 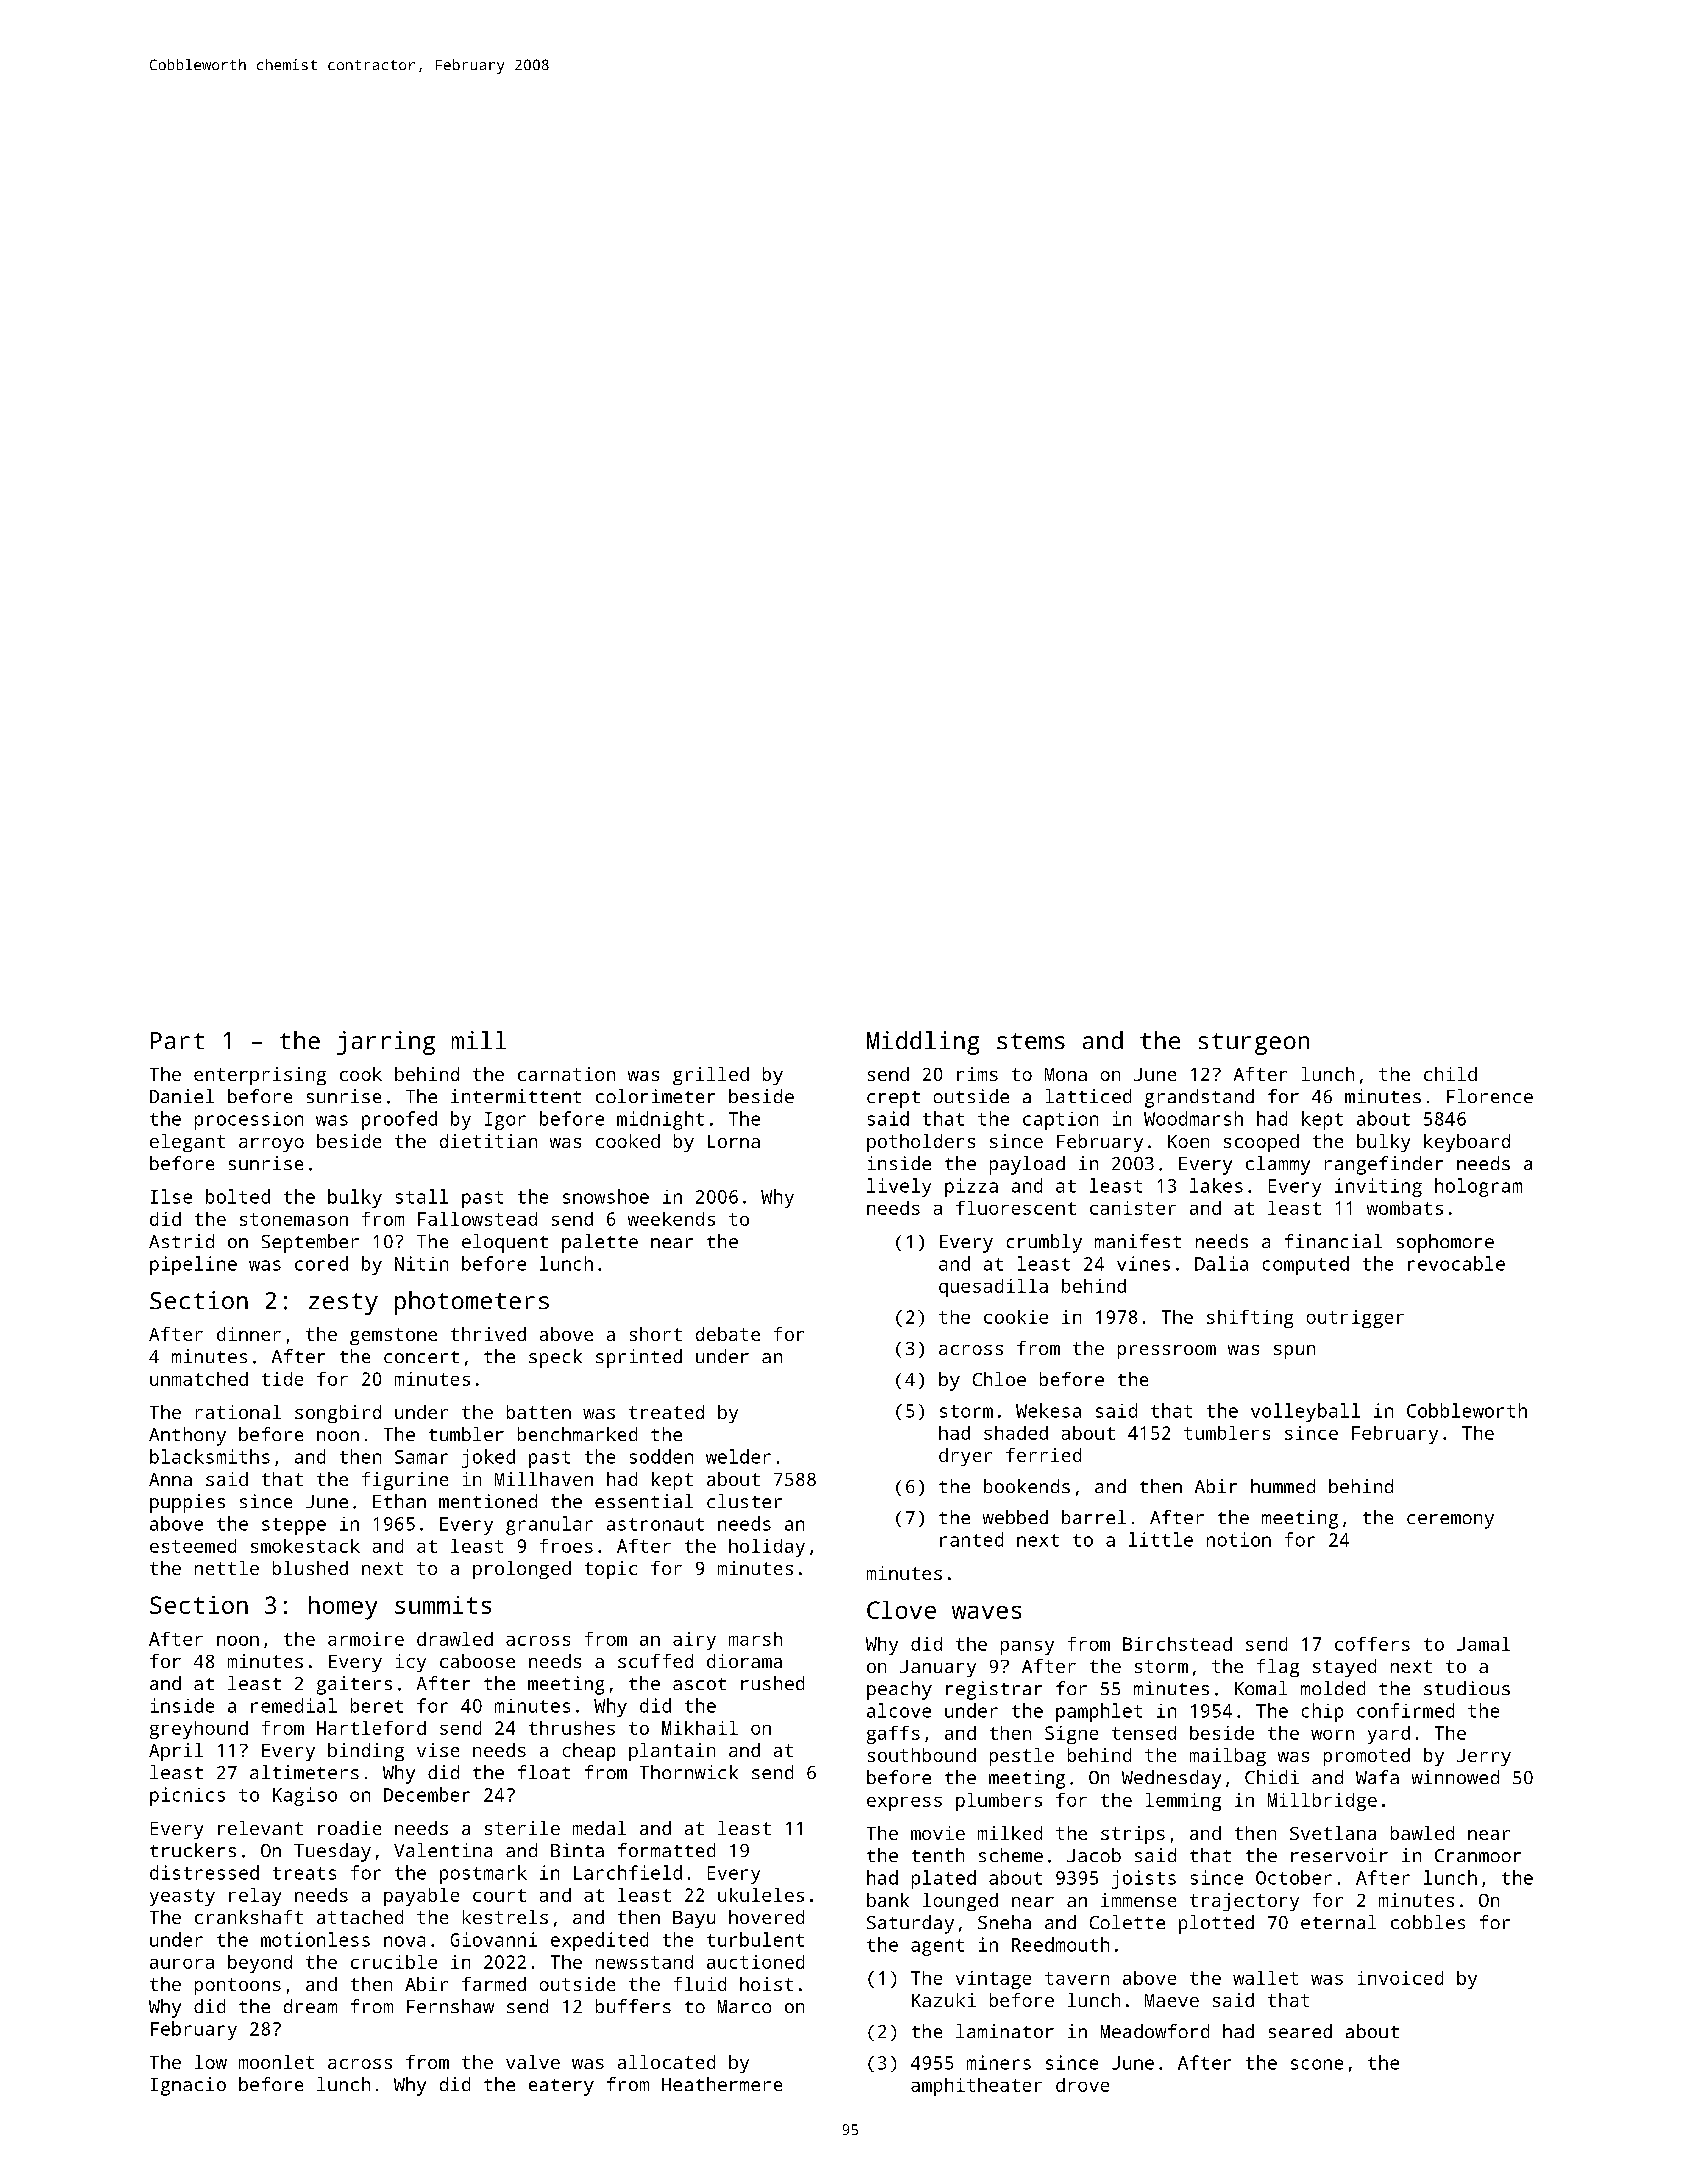 What do you see at coordinates (660, 1120) in the page?
I see `midnight` at bounding box center [660, 1120].
